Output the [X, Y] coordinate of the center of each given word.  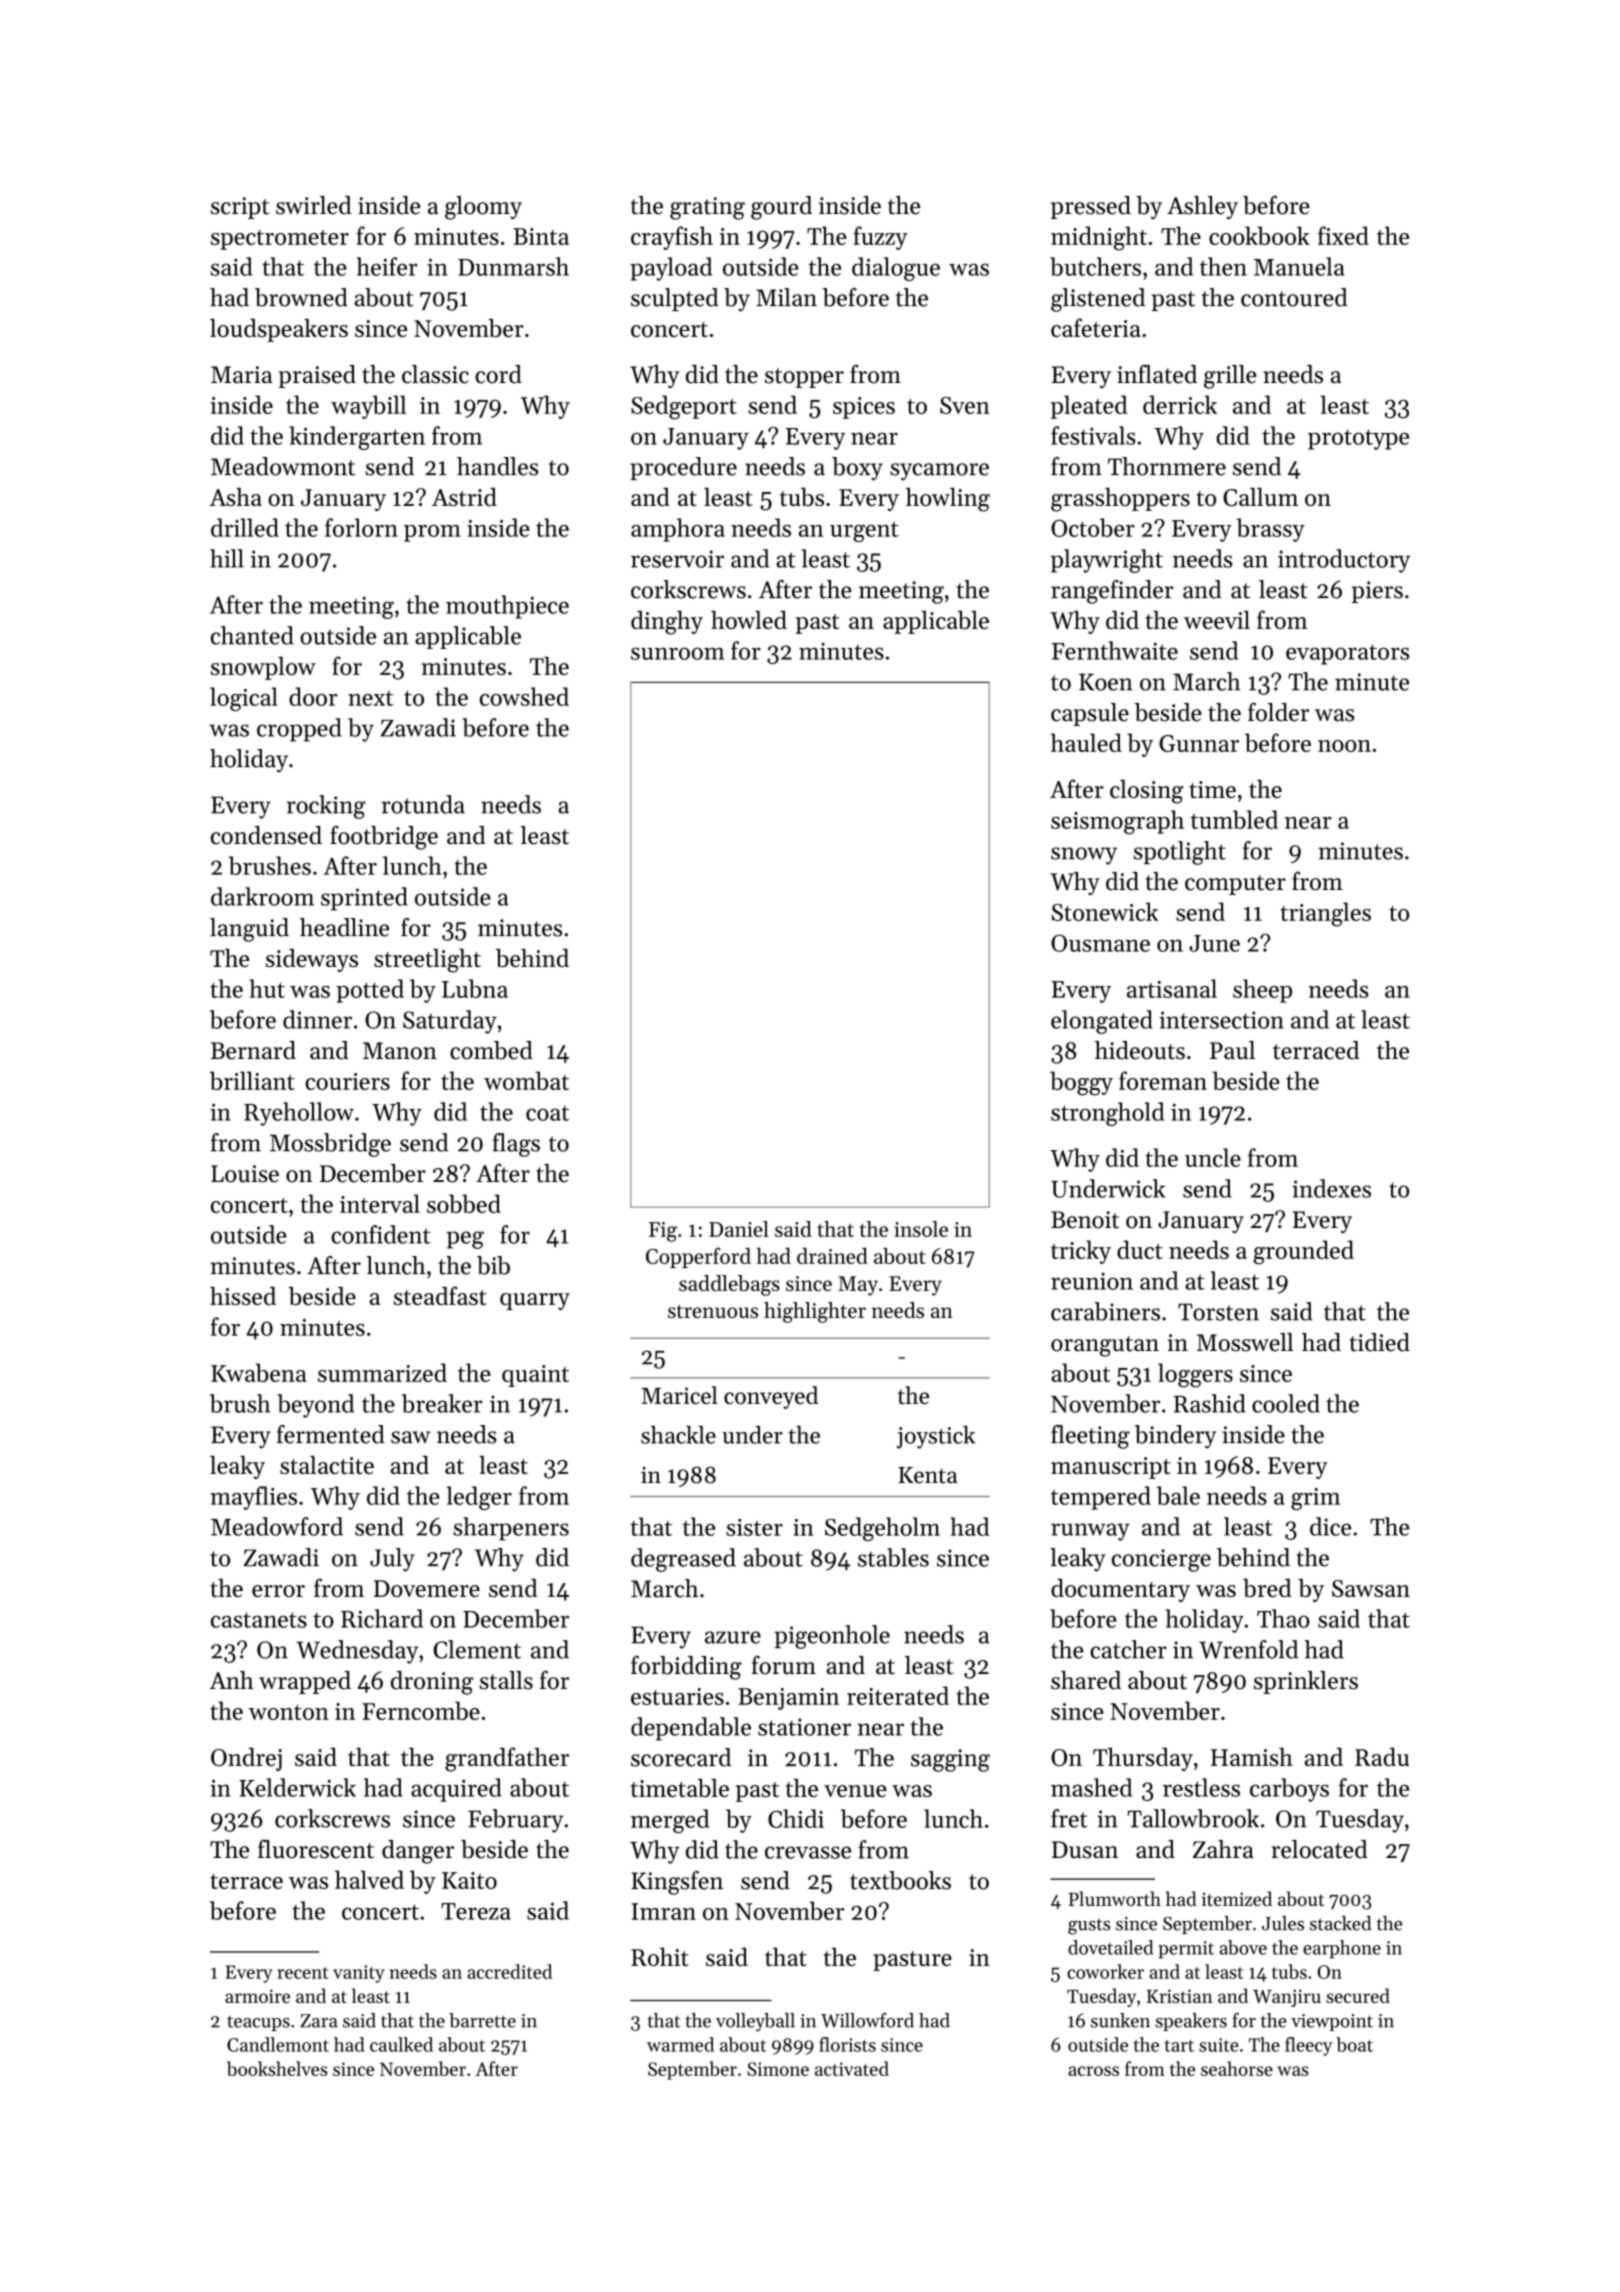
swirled [314, 205]
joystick [936, 1437]
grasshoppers [1120, 500]
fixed [1343, 235]
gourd [781, 208]
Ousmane [1100, 943]
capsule [1090, 714]
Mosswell [1245, 1342]
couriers [347, 1081]
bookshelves [277, 2068]
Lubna [475, 988]
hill [227, 558]
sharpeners [511, 1529]
